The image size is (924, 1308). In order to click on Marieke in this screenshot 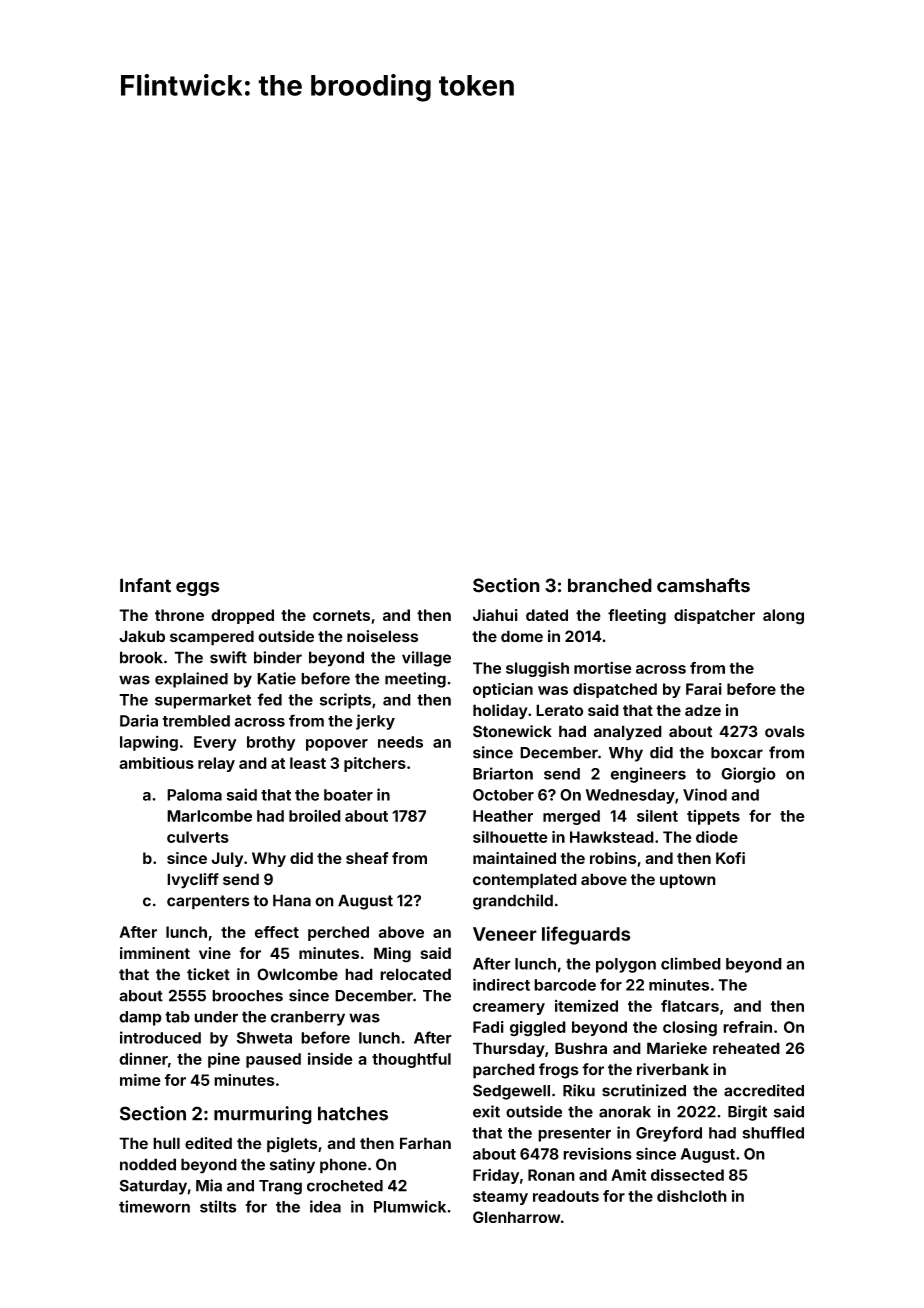, I will do `click(677, 1048)`.
